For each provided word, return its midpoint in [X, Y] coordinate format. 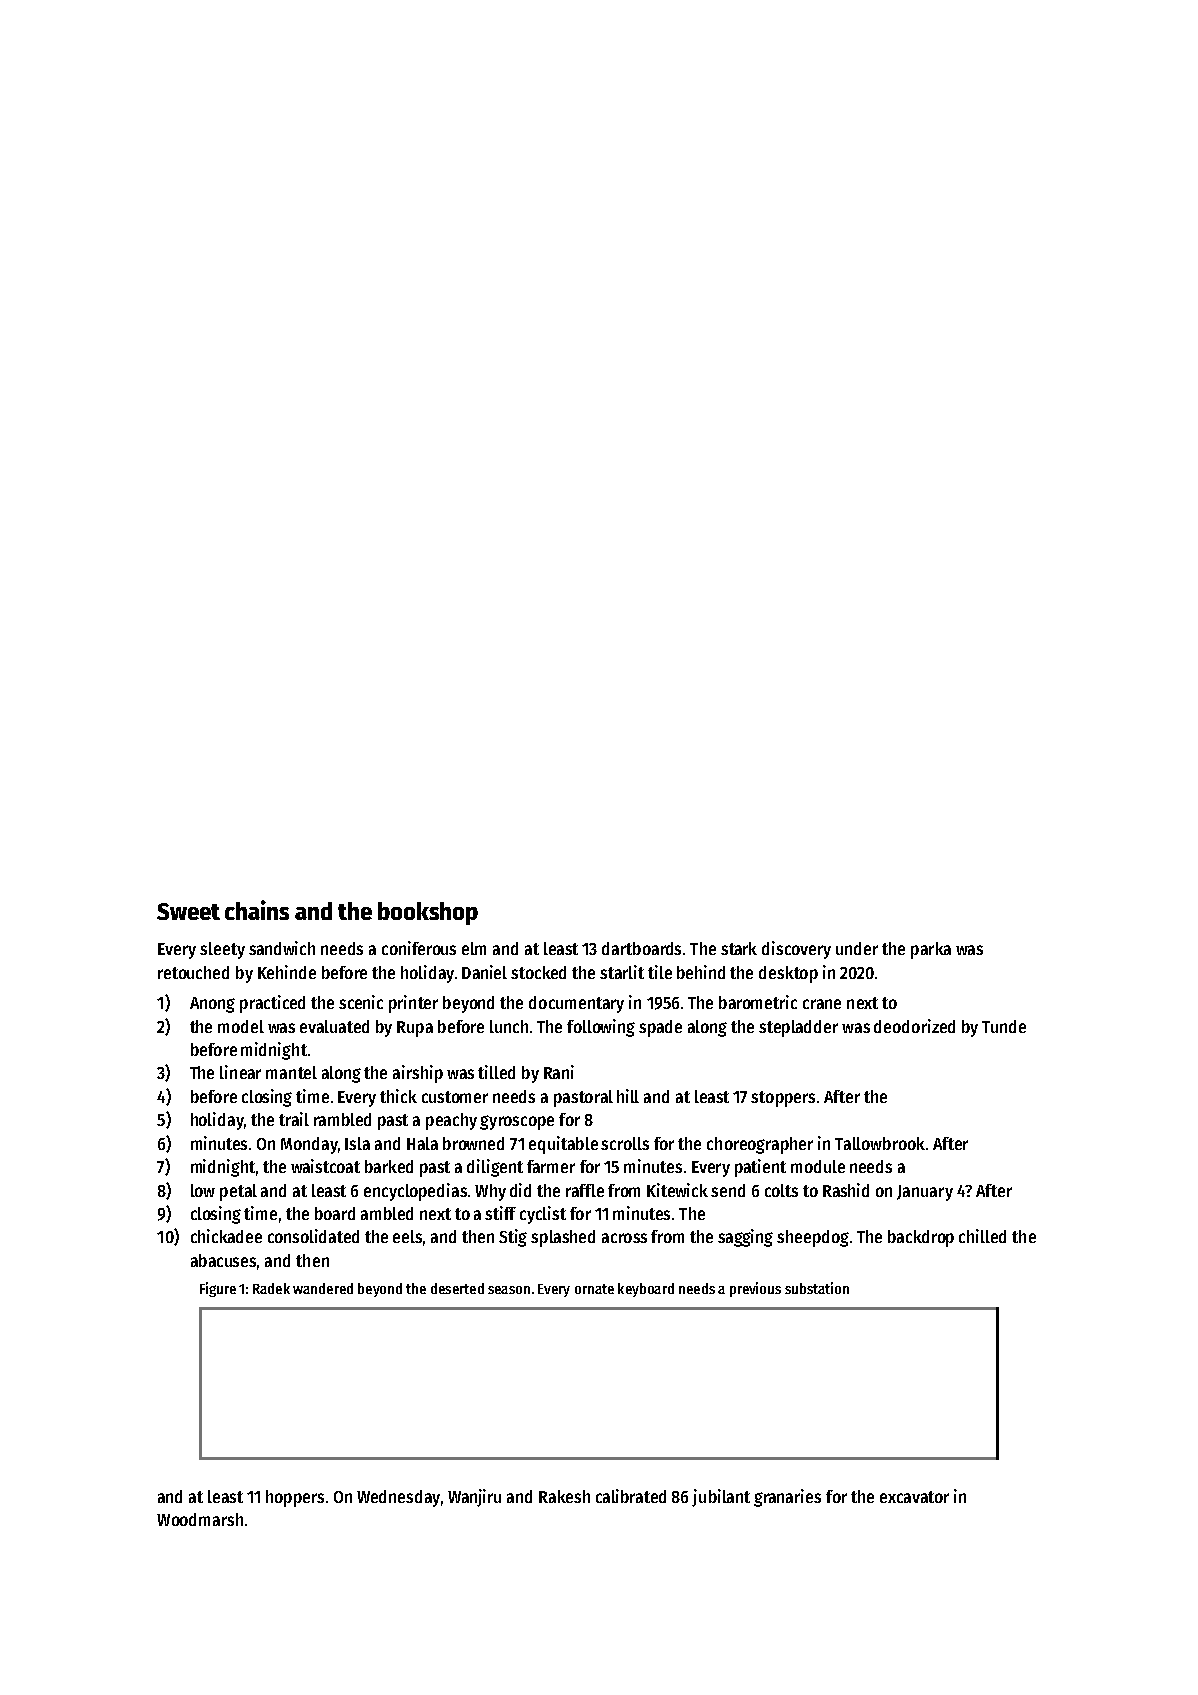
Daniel [484, 972]
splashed [563, 1238]
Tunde [1004, 1026]
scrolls [625, 1143]
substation [817, 1288]
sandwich [282, 948]
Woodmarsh [200, 1519]
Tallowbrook [880, 1143]
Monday [309, 1145]
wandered [323, 1288]
